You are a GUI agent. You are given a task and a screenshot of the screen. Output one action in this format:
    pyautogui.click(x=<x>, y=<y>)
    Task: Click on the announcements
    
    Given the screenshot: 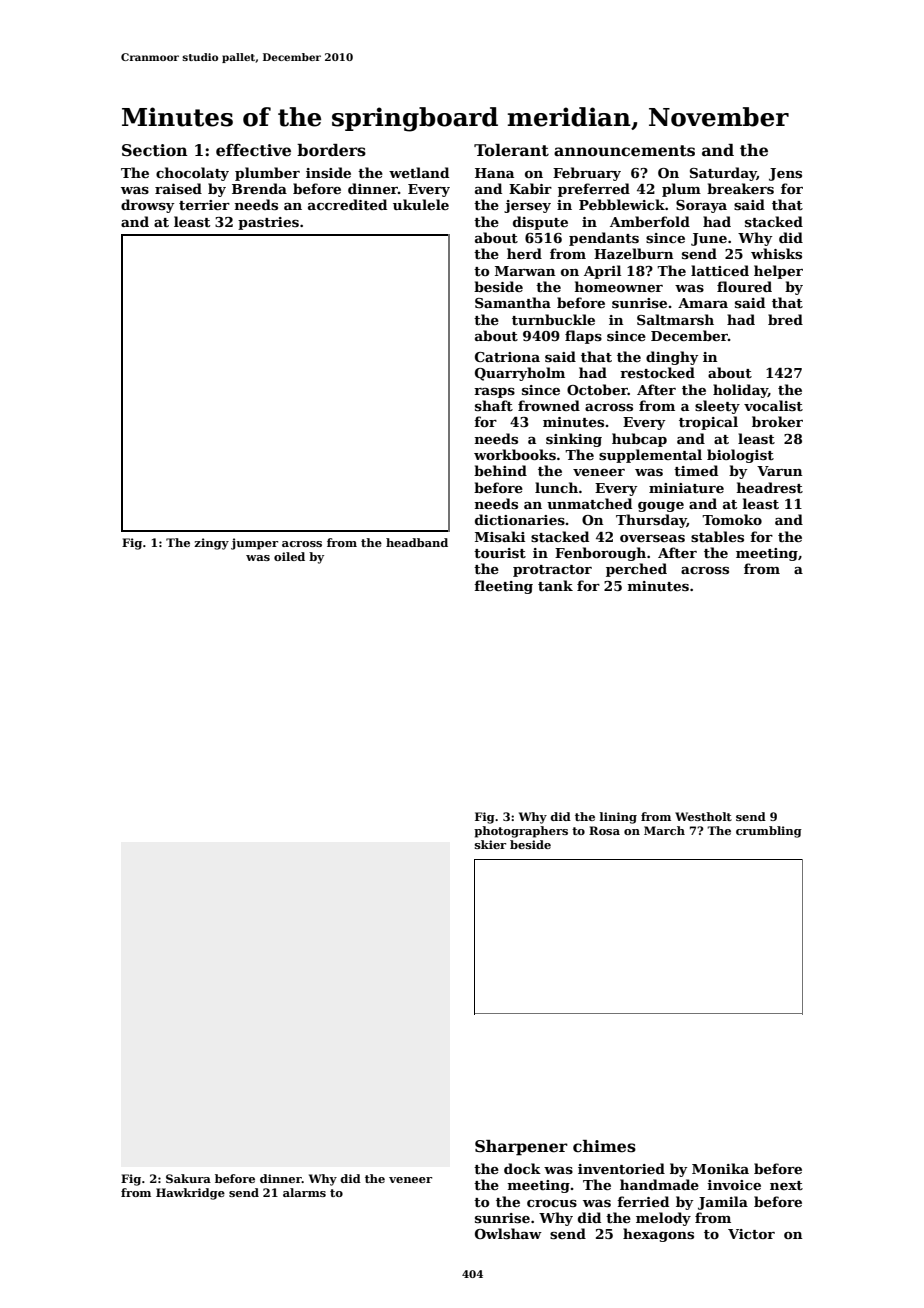 What is the action you would take?
    pyautogui.click(x=624, y=151)
